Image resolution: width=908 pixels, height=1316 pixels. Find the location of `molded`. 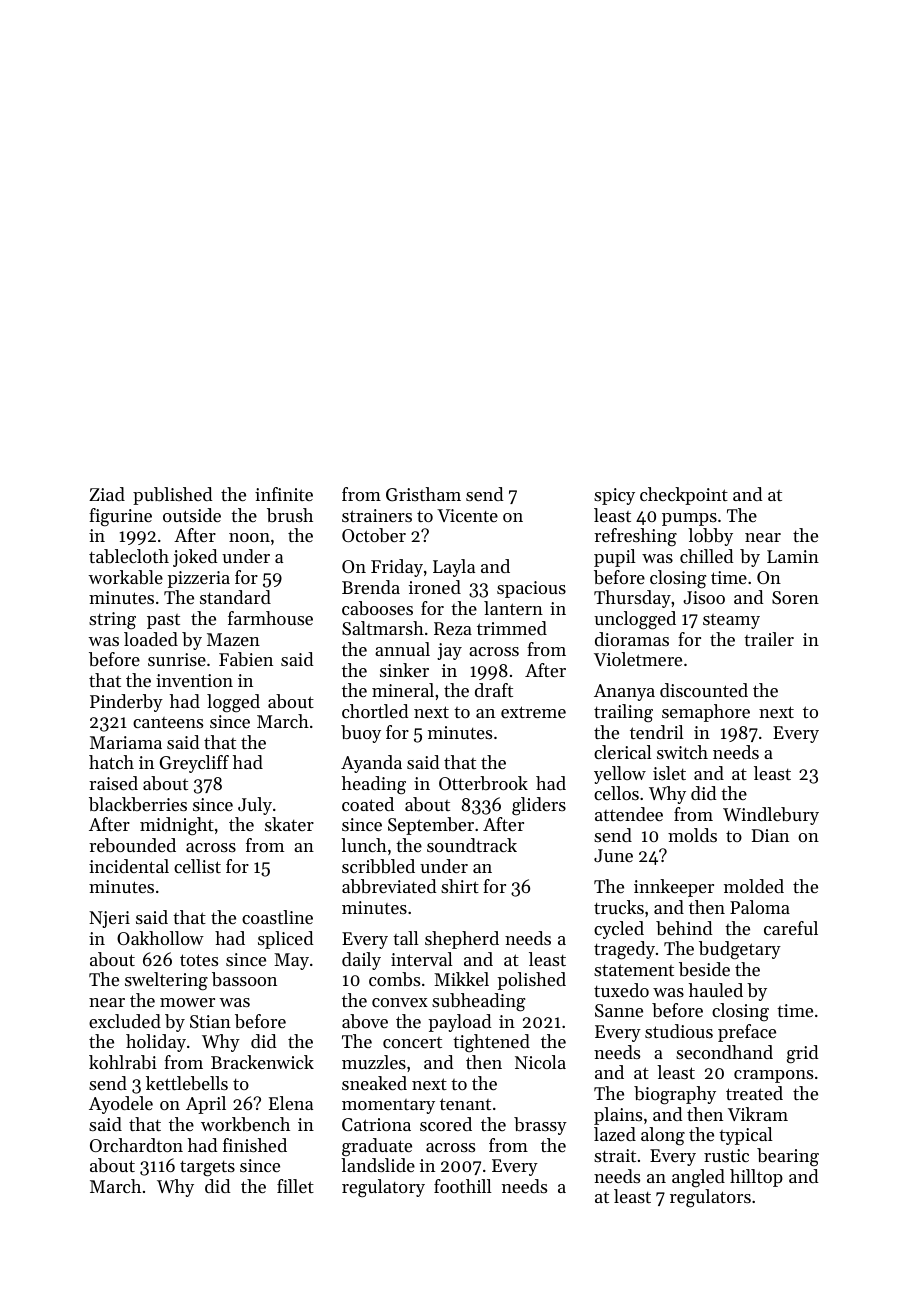

molded is located at coordinates (754, 886).
